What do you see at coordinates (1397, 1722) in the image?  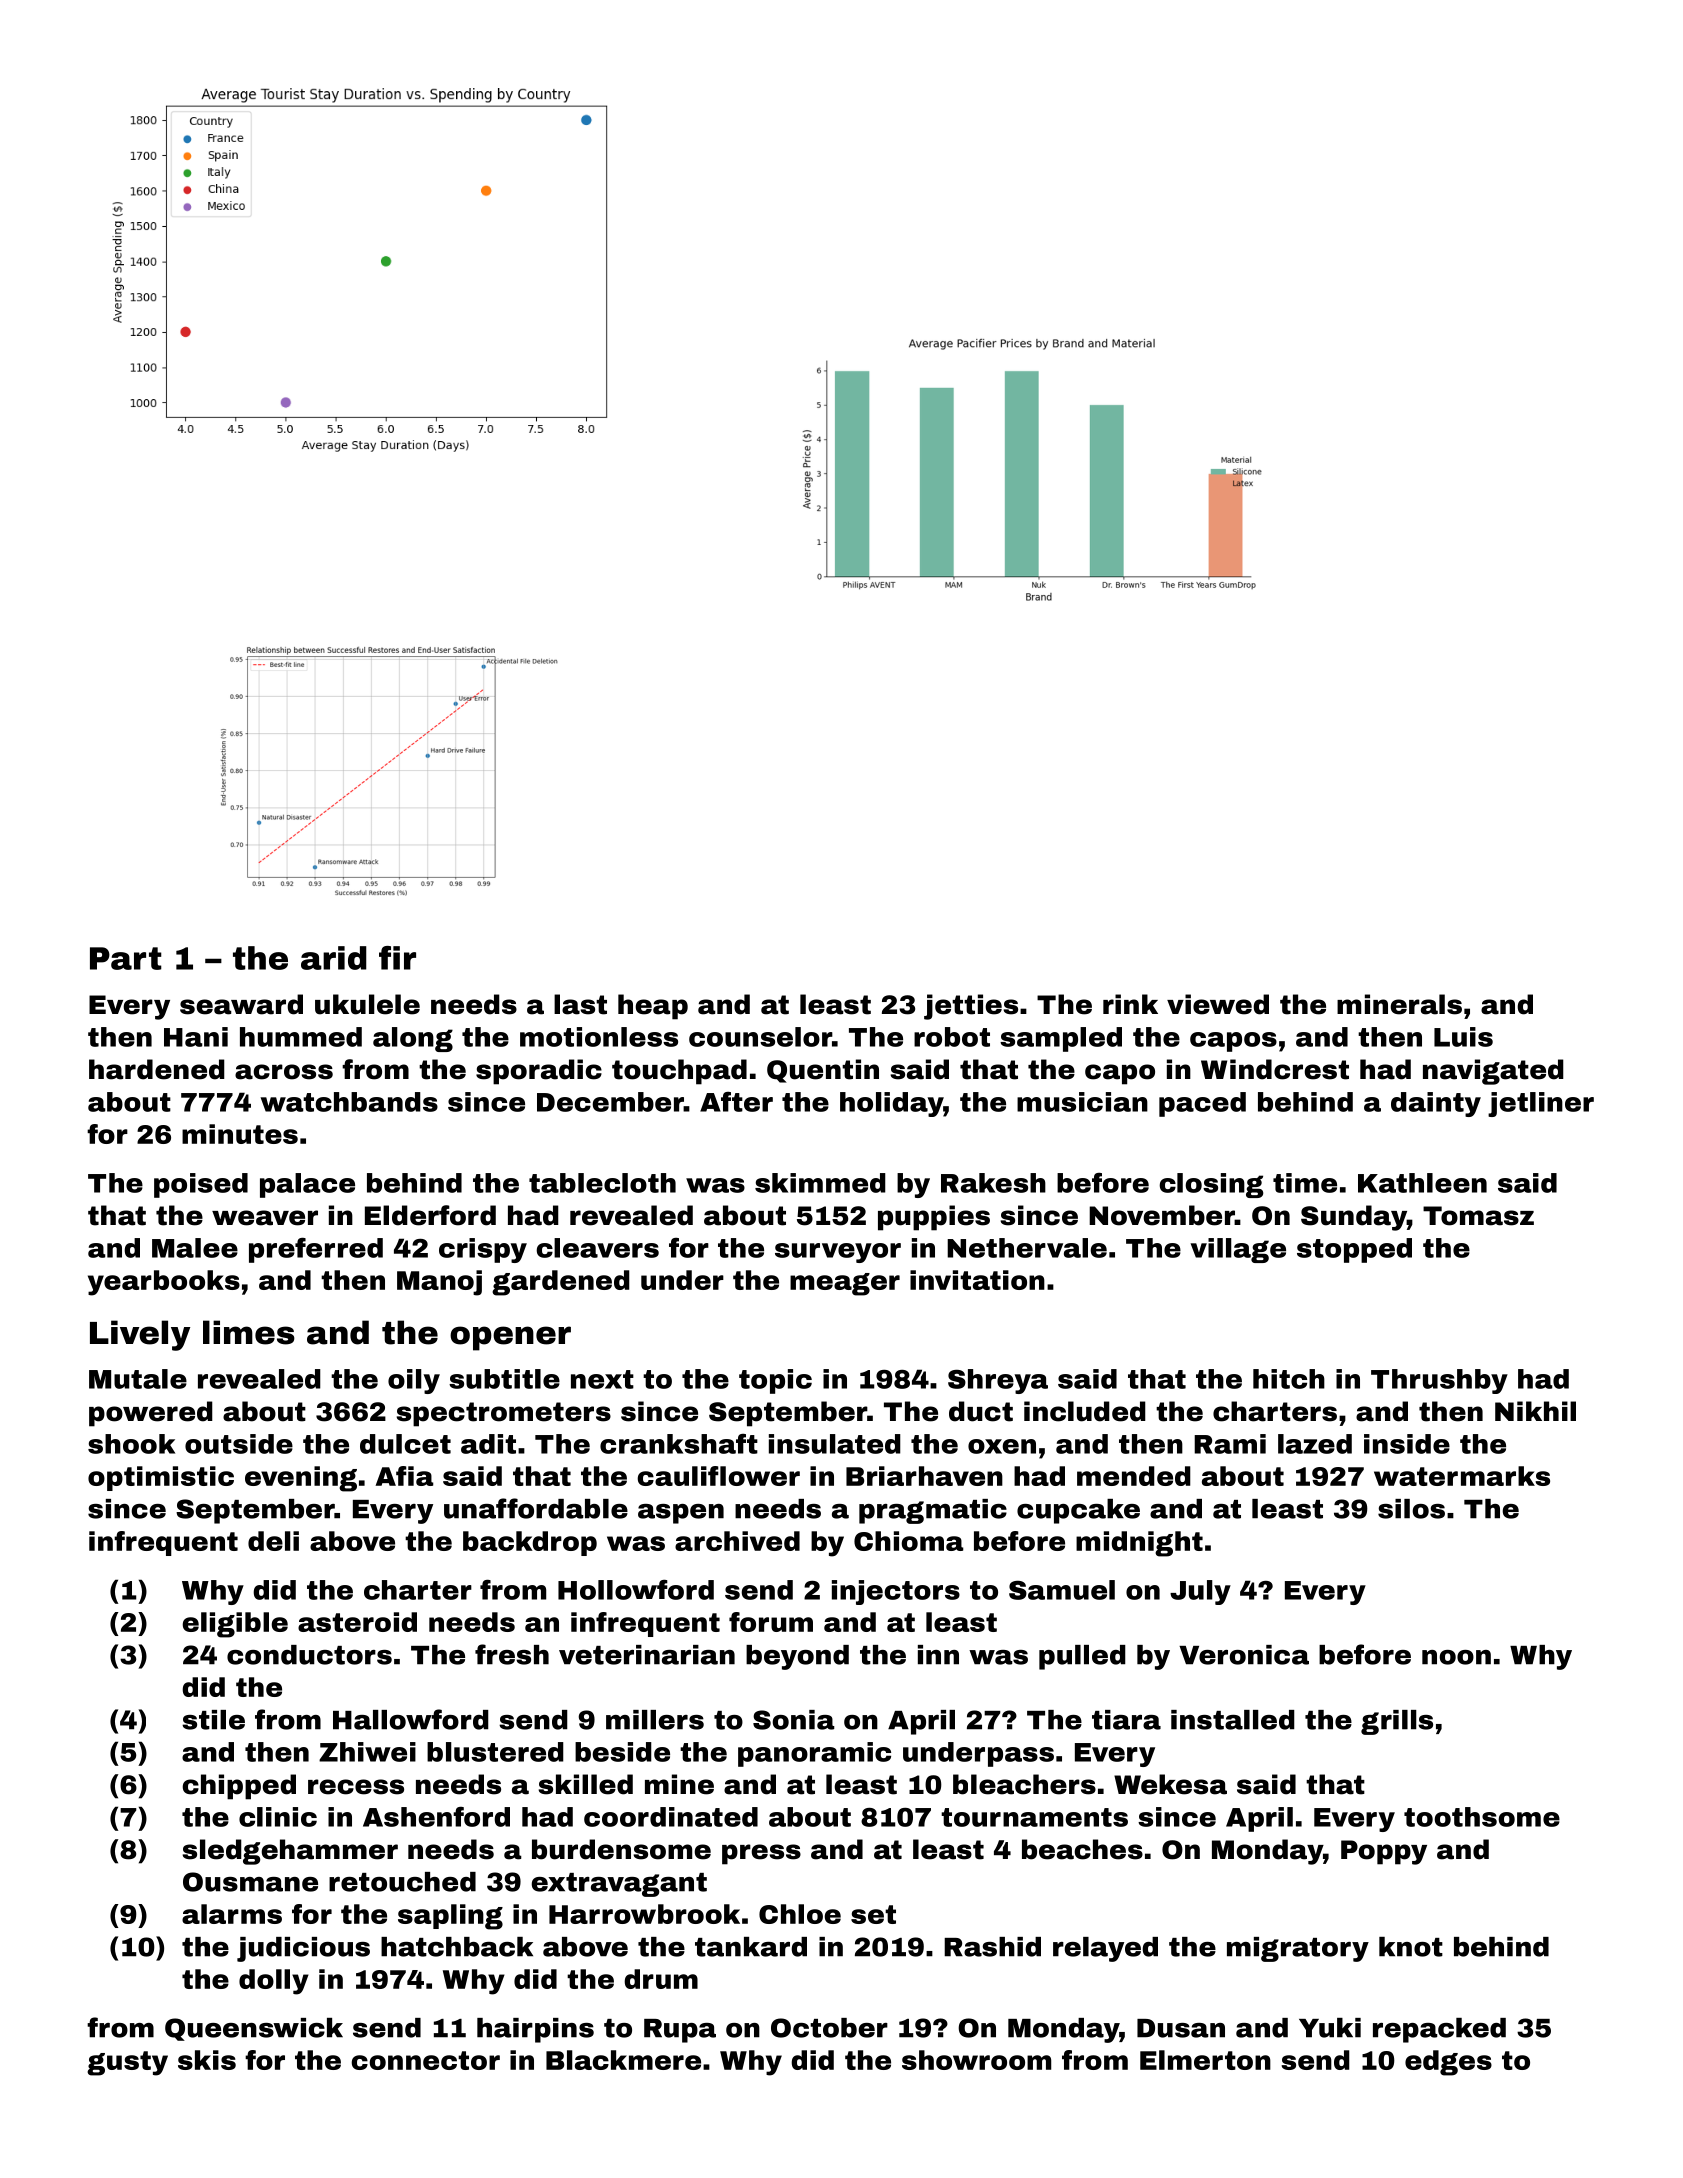 I see `grills` at bounding box center [1397, 1722].
